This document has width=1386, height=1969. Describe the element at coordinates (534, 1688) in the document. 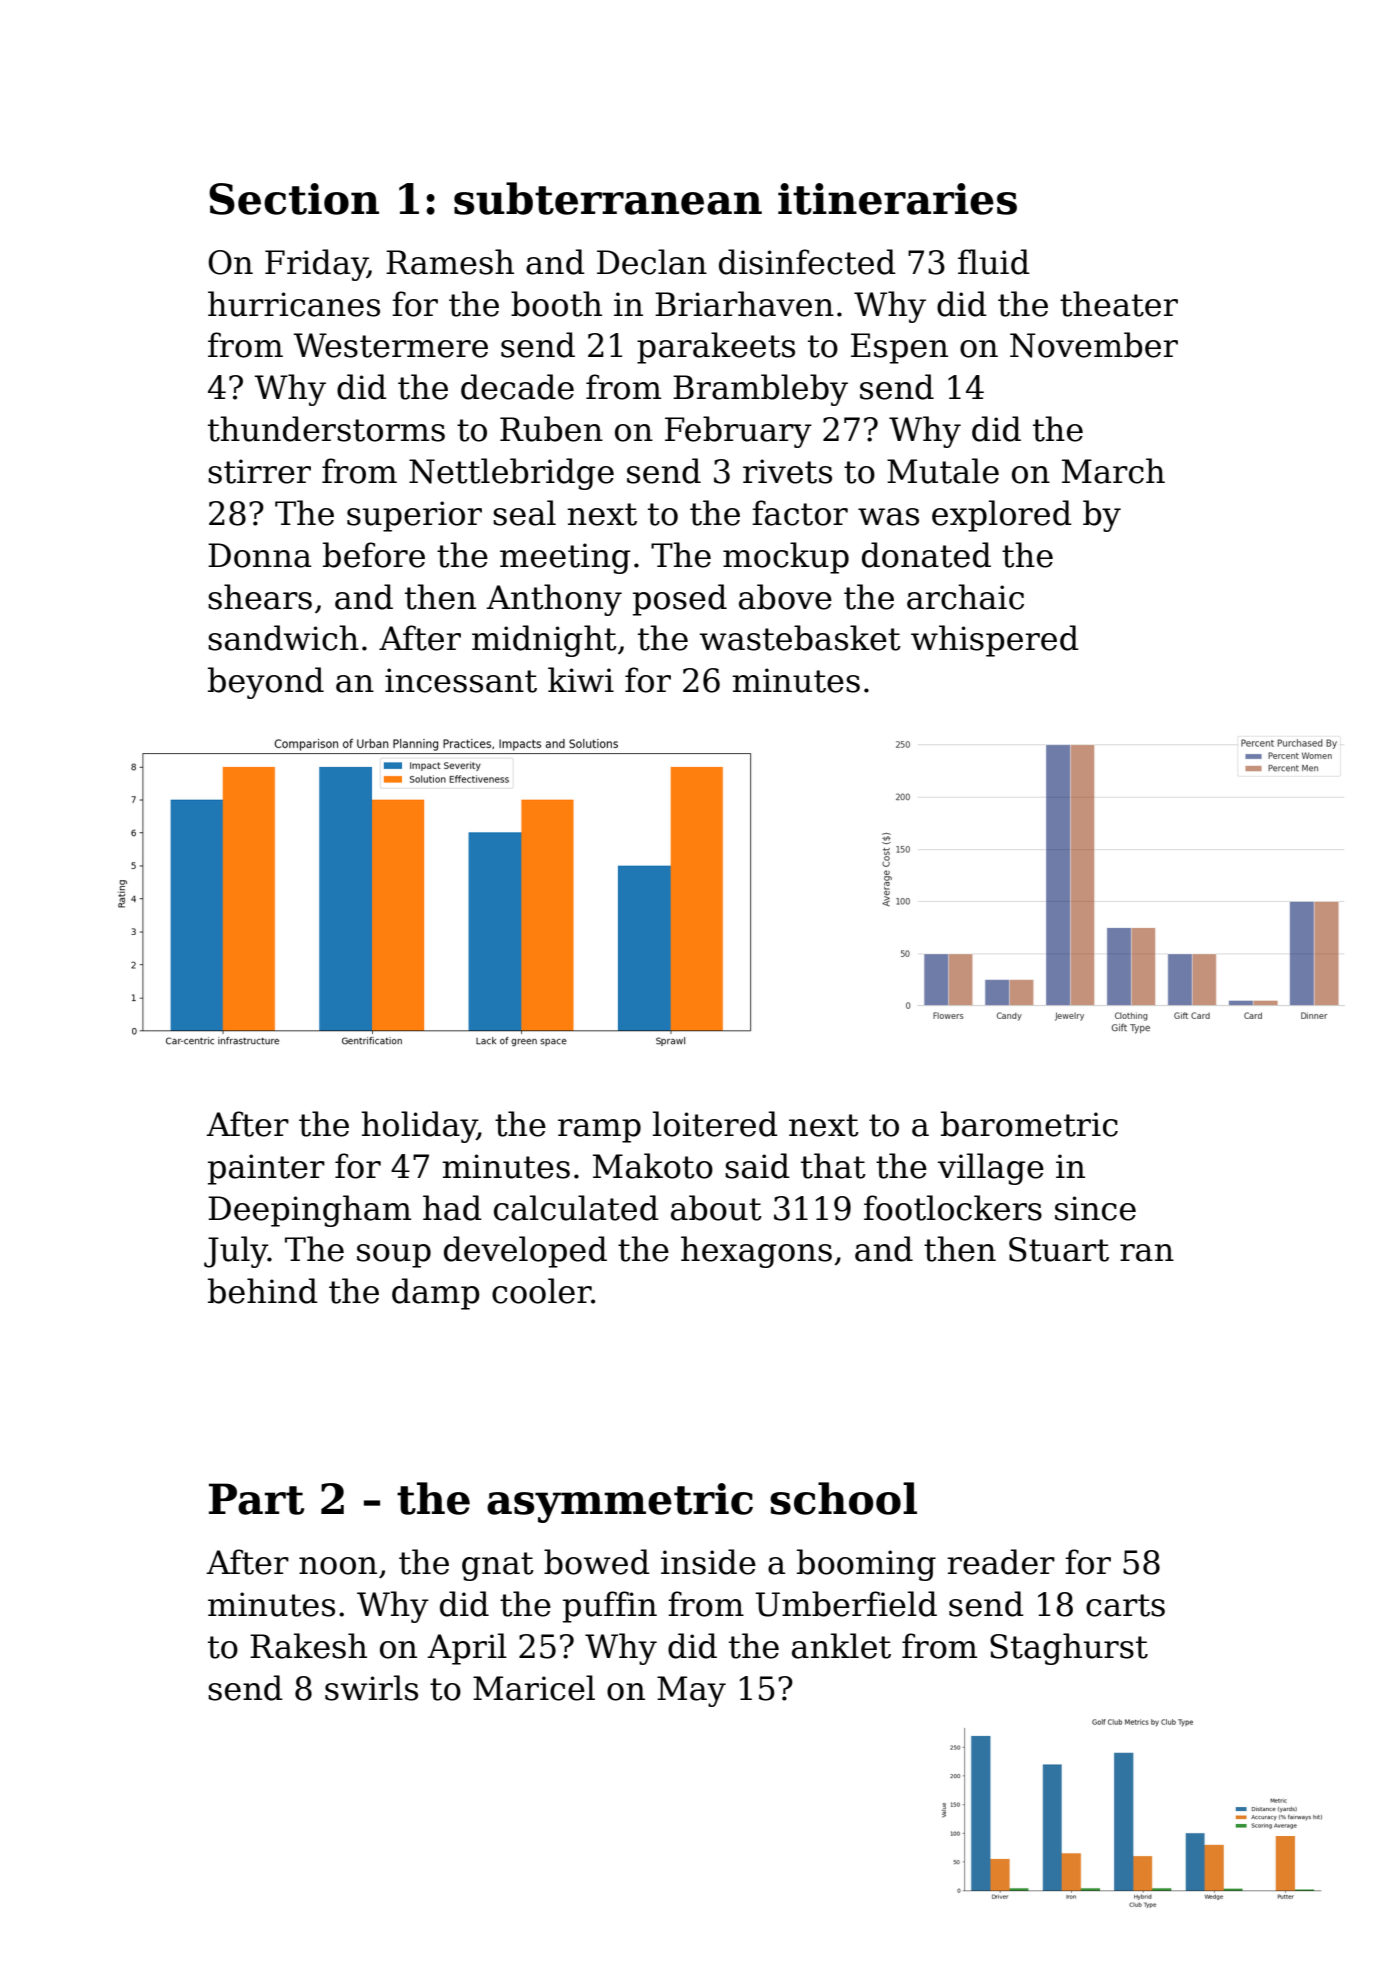

I see `Maricel` at that location.
